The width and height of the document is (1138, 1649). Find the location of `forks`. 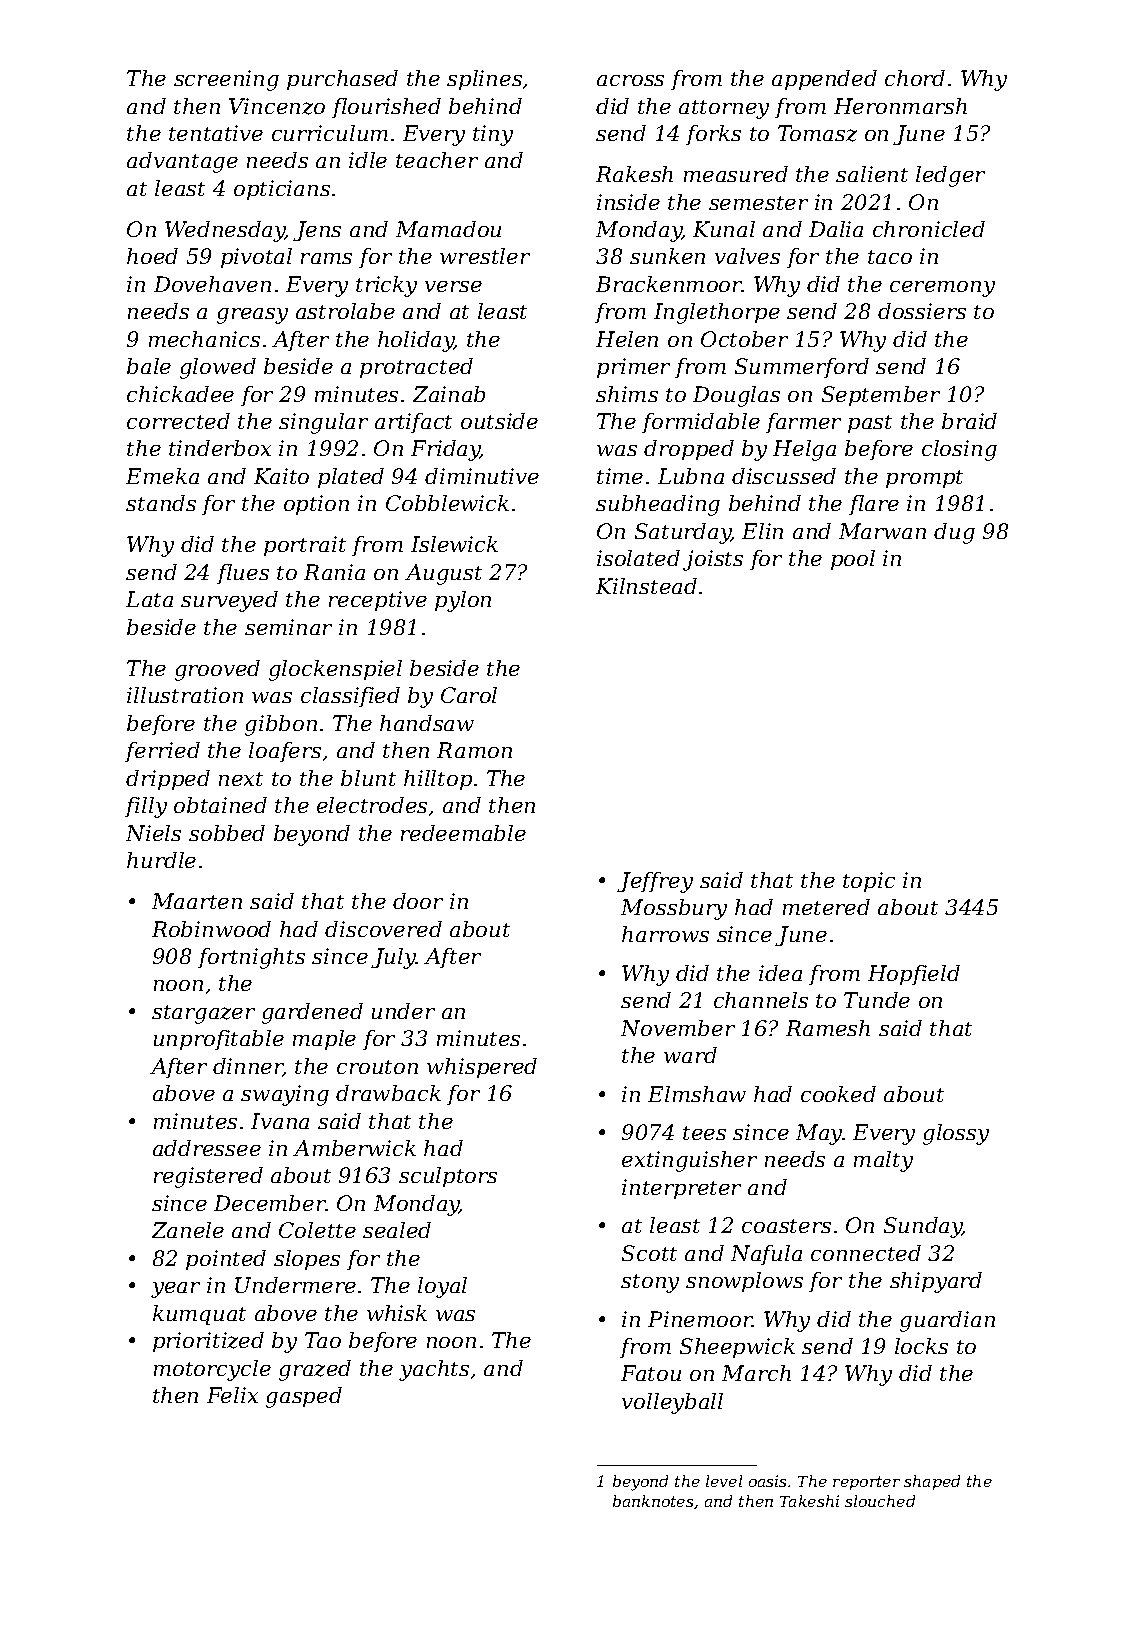

forks is located at coordinates (713, 135).
